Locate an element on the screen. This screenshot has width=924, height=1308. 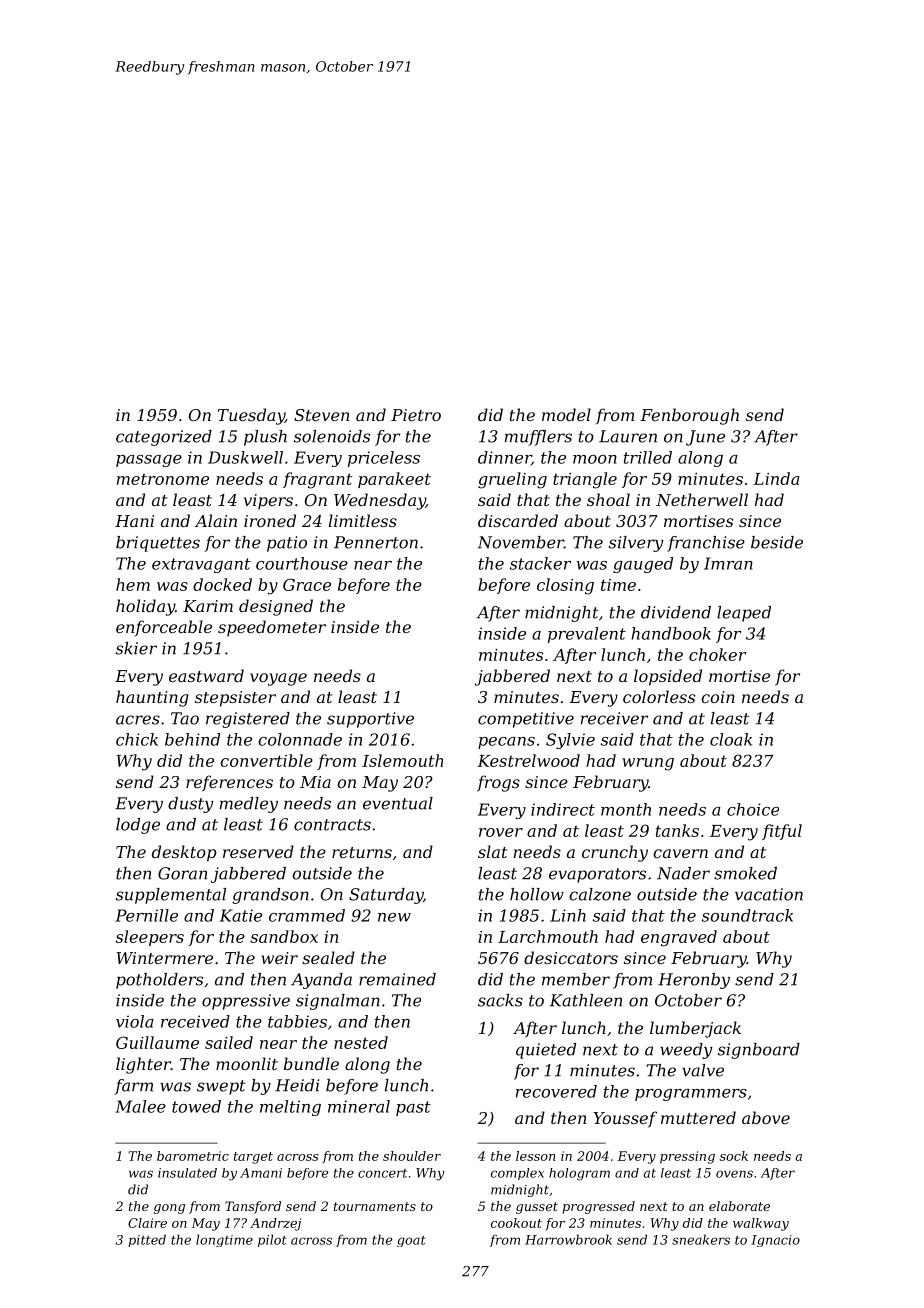
closing is located at coordinates (565, 586).
